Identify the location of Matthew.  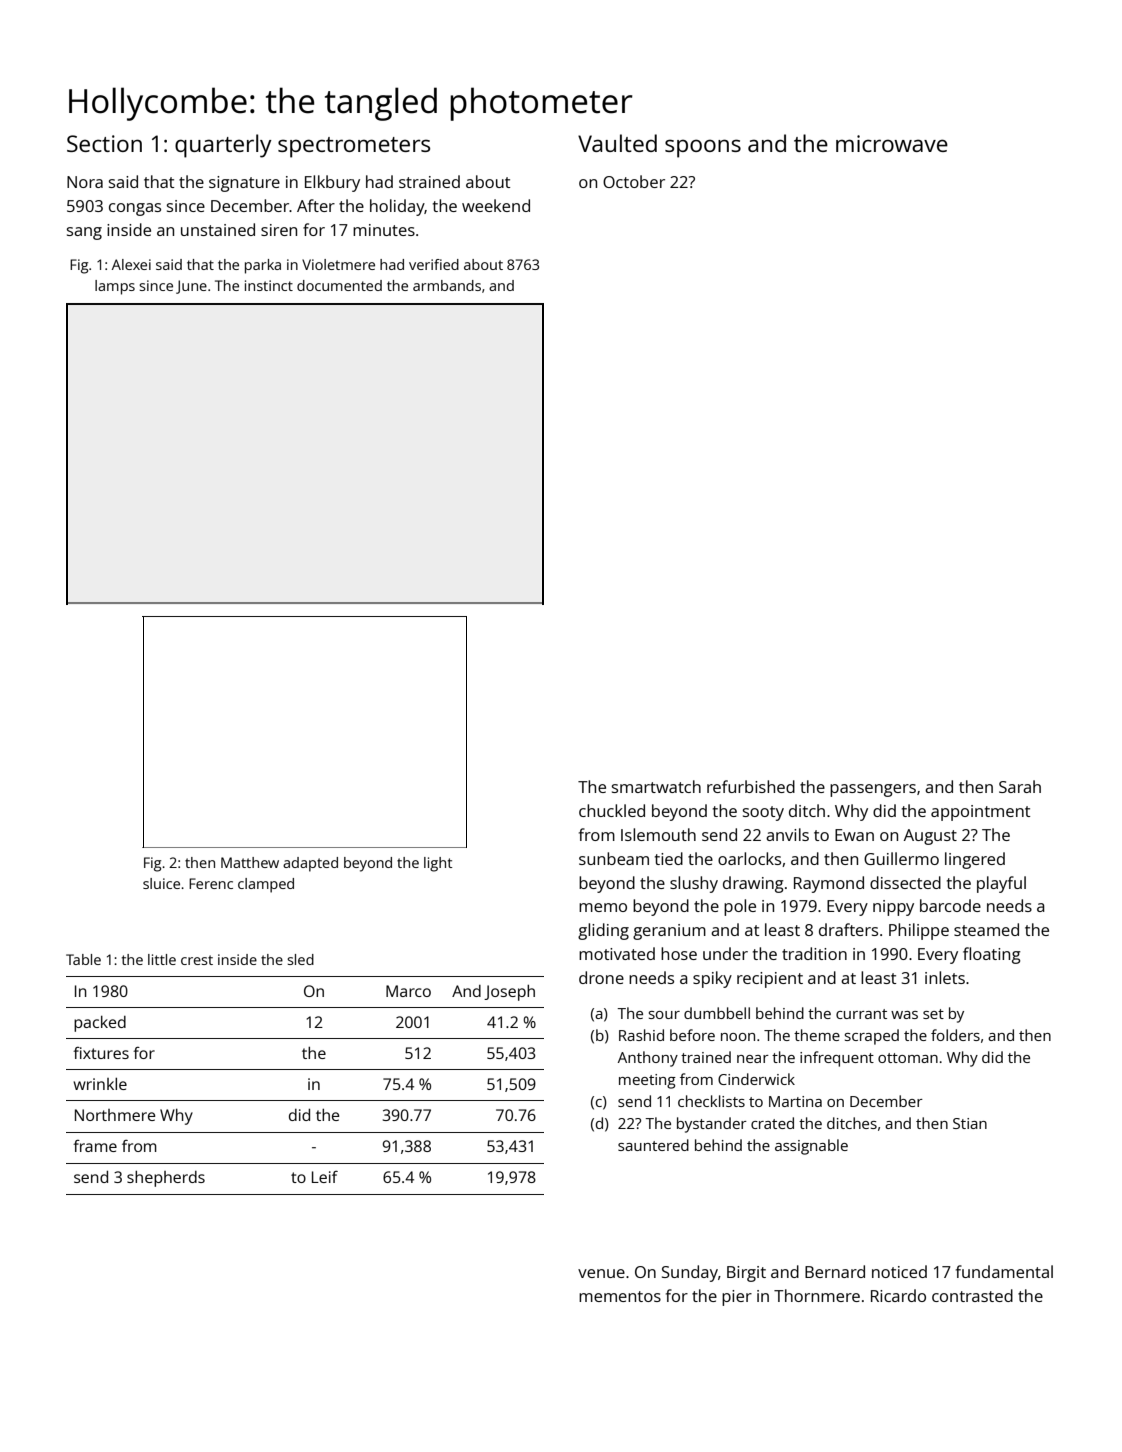
(250, 862).
